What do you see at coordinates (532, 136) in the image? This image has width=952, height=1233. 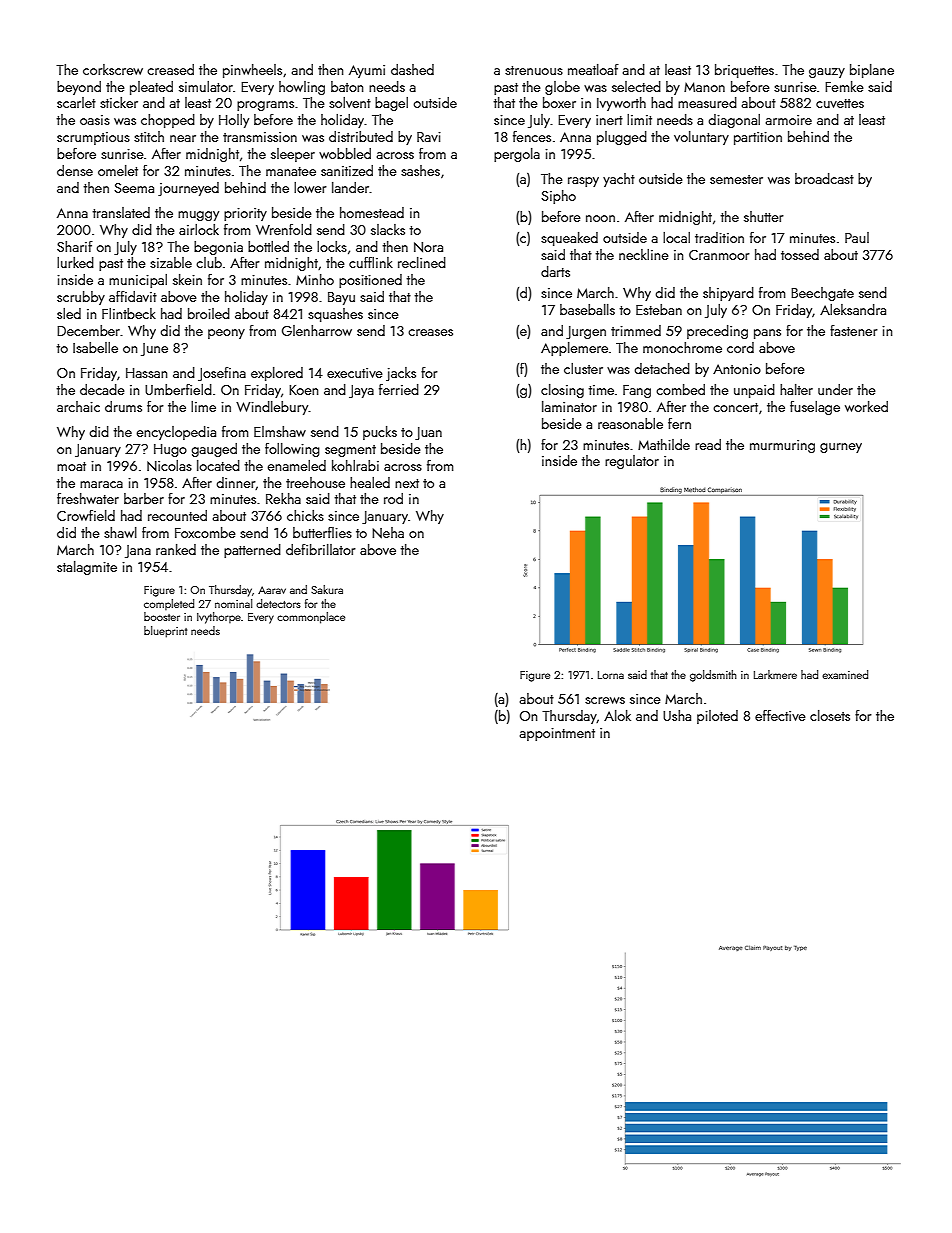 I see `fences` at bounding box center [532, 136].
